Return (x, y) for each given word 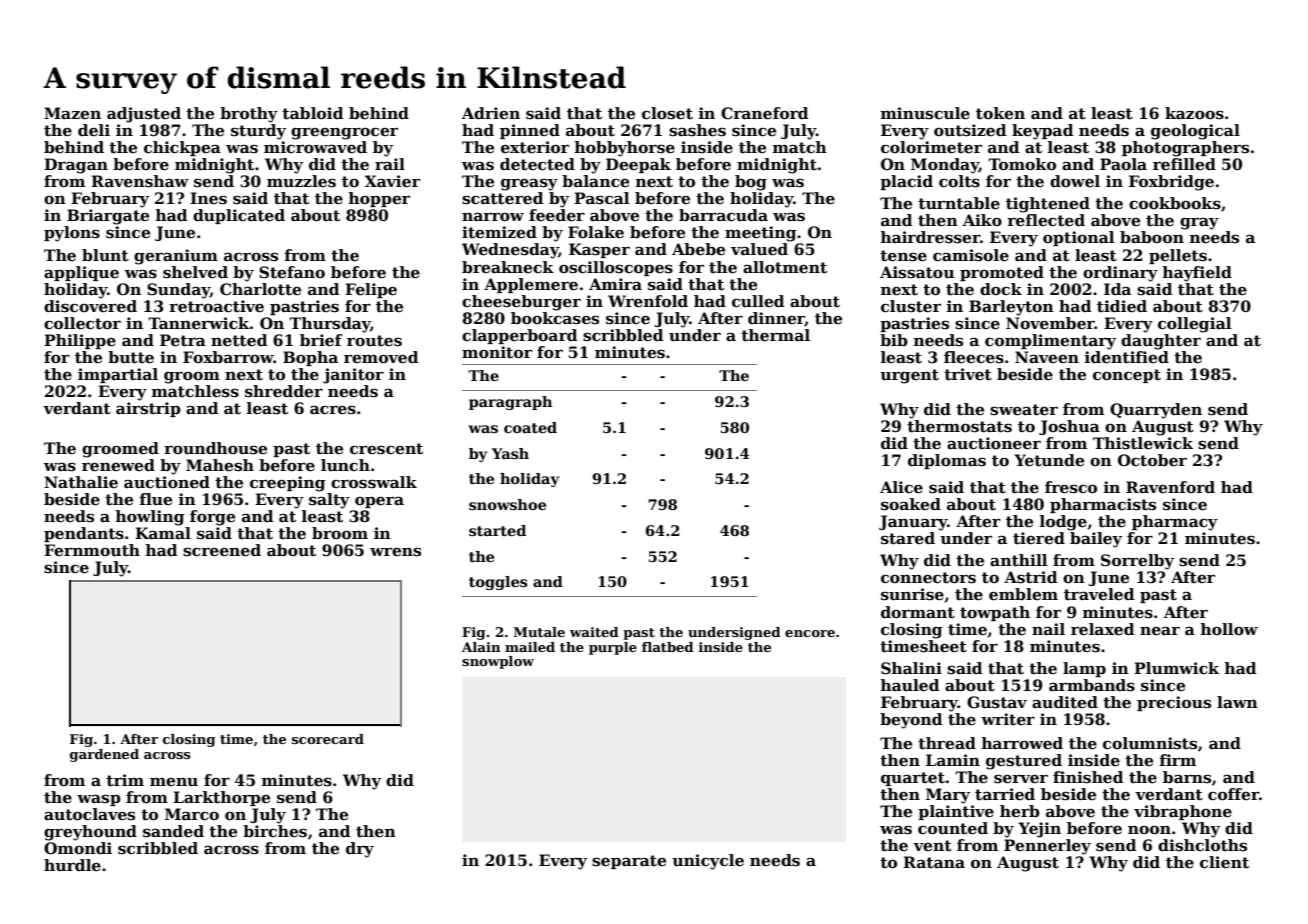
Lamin (953, 760)
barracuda (723, 215)
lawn (1237, 702)
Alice (901, 487)
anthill (1019, 560)
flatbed (668, 647)
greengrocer (344, 134)
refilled (1184, 164)
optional (1079, 238)
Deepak (638, 165)
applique (81, 273)
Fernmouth (92, 550)
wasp (99, 800)
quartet (913, 779)
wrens (395, 552)
